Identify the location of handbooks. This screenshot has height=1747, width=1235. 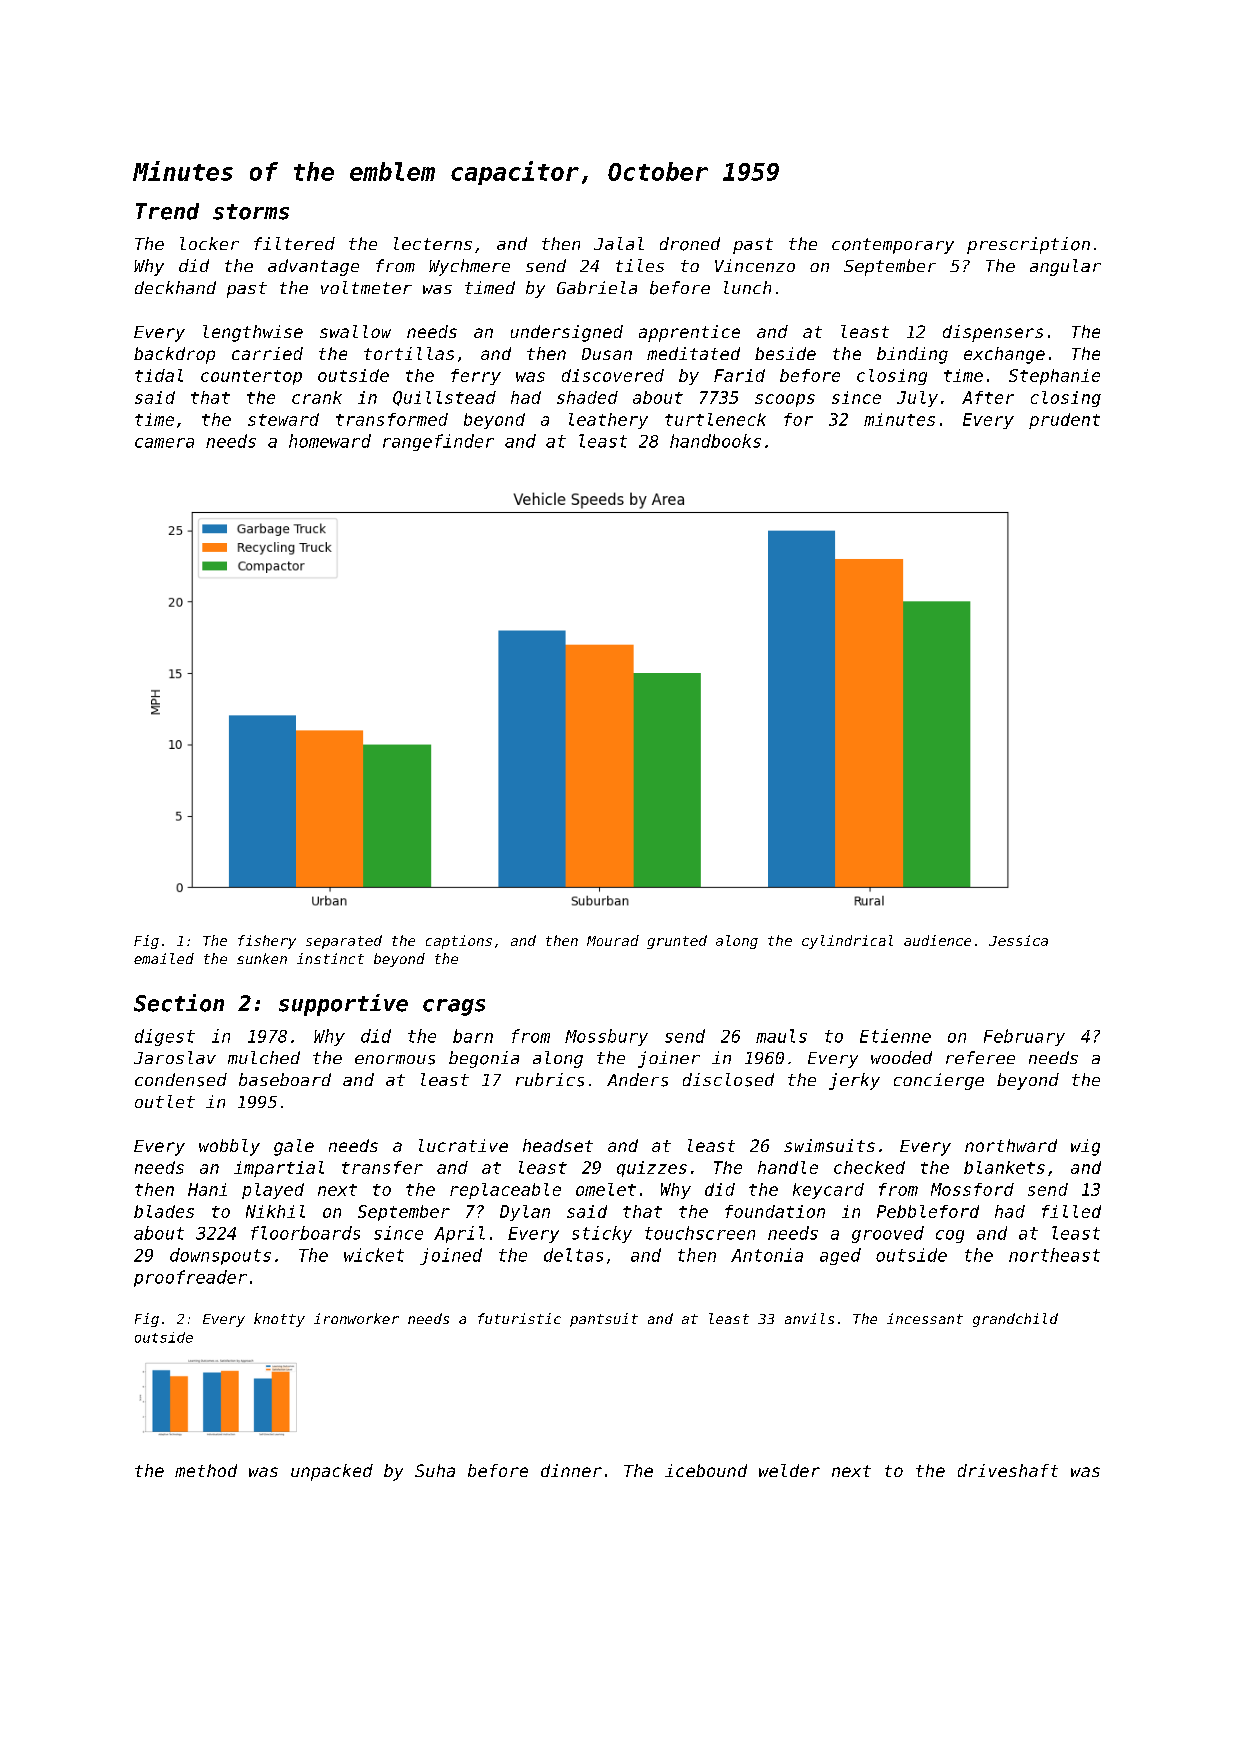
(715, 441).
